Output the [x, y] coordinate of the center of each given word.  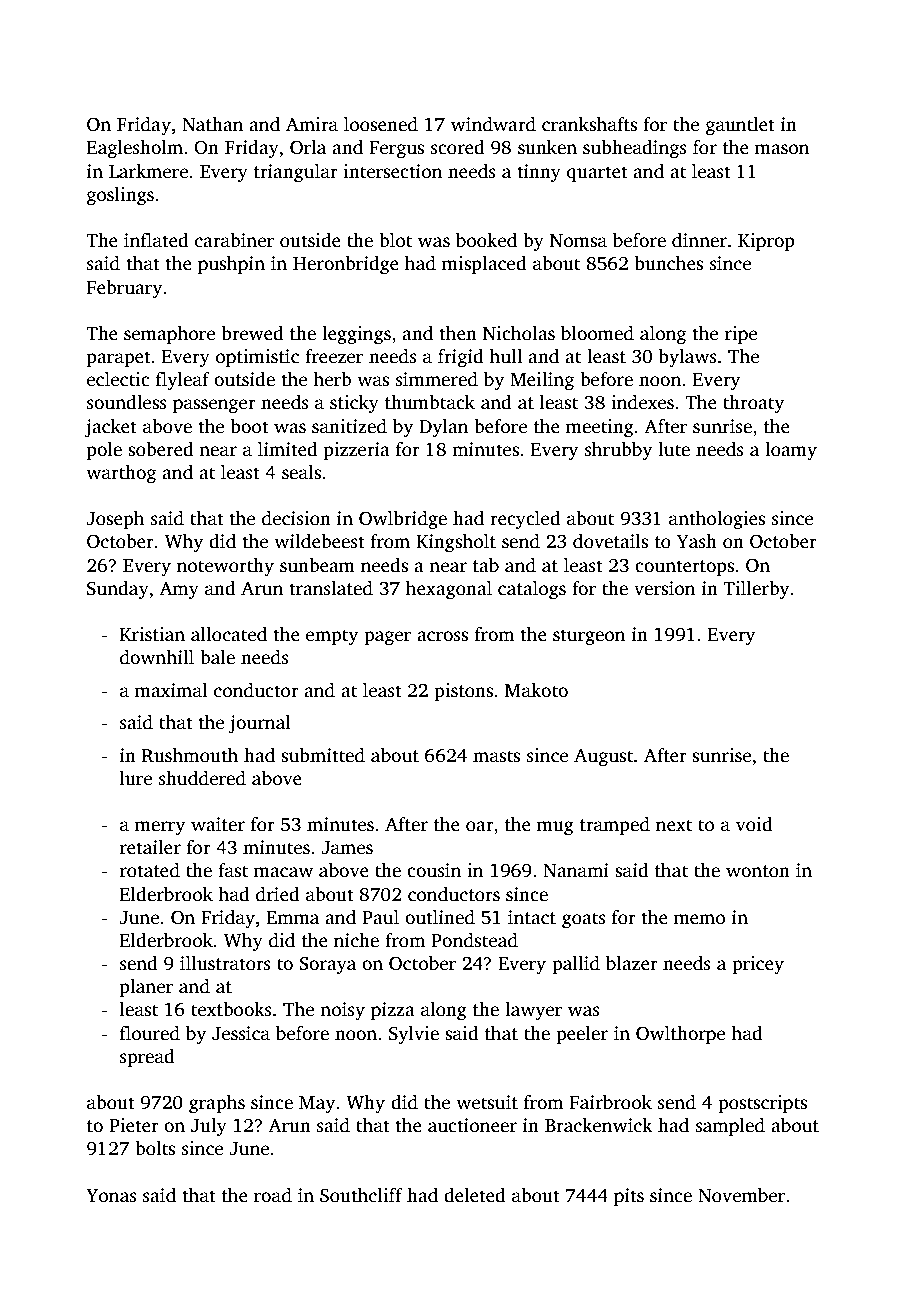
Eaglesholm [135, 149]
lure [136, 778]
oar [480, 826]
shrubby [618, 451]
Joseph [115, 520]
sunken [547, 147]
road [273, 1195]
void [754, 824]
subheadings [635, 149]
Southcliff [361, 1195]
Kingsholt [456, 543]
